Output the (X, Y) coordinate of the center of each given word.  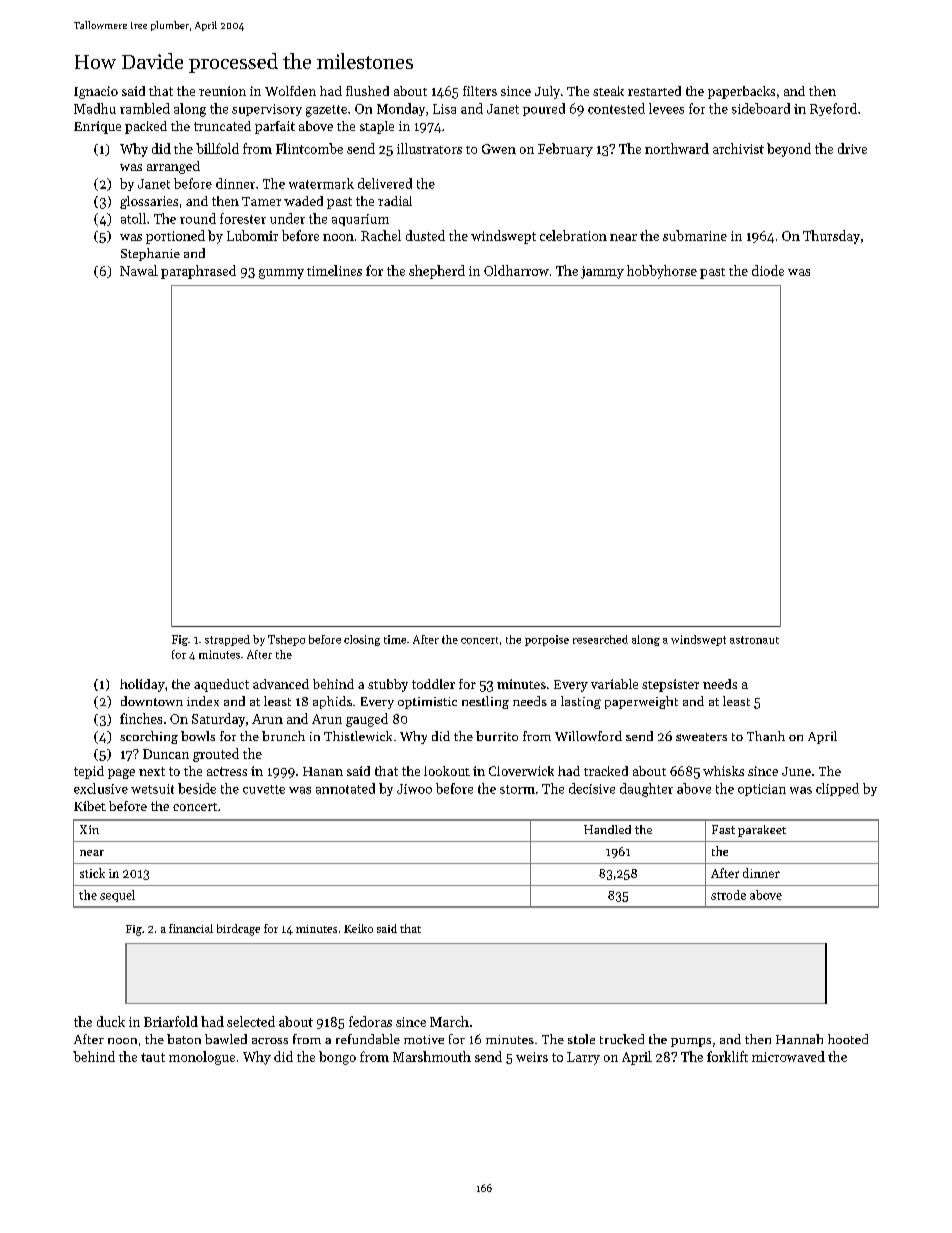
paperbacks (741, 92)
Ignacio (96, 92)
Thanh (766, 736)
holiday (142, 685)
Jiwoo (414, 789)
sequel (117, 896)
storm (517, 789)
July (547, 92)
